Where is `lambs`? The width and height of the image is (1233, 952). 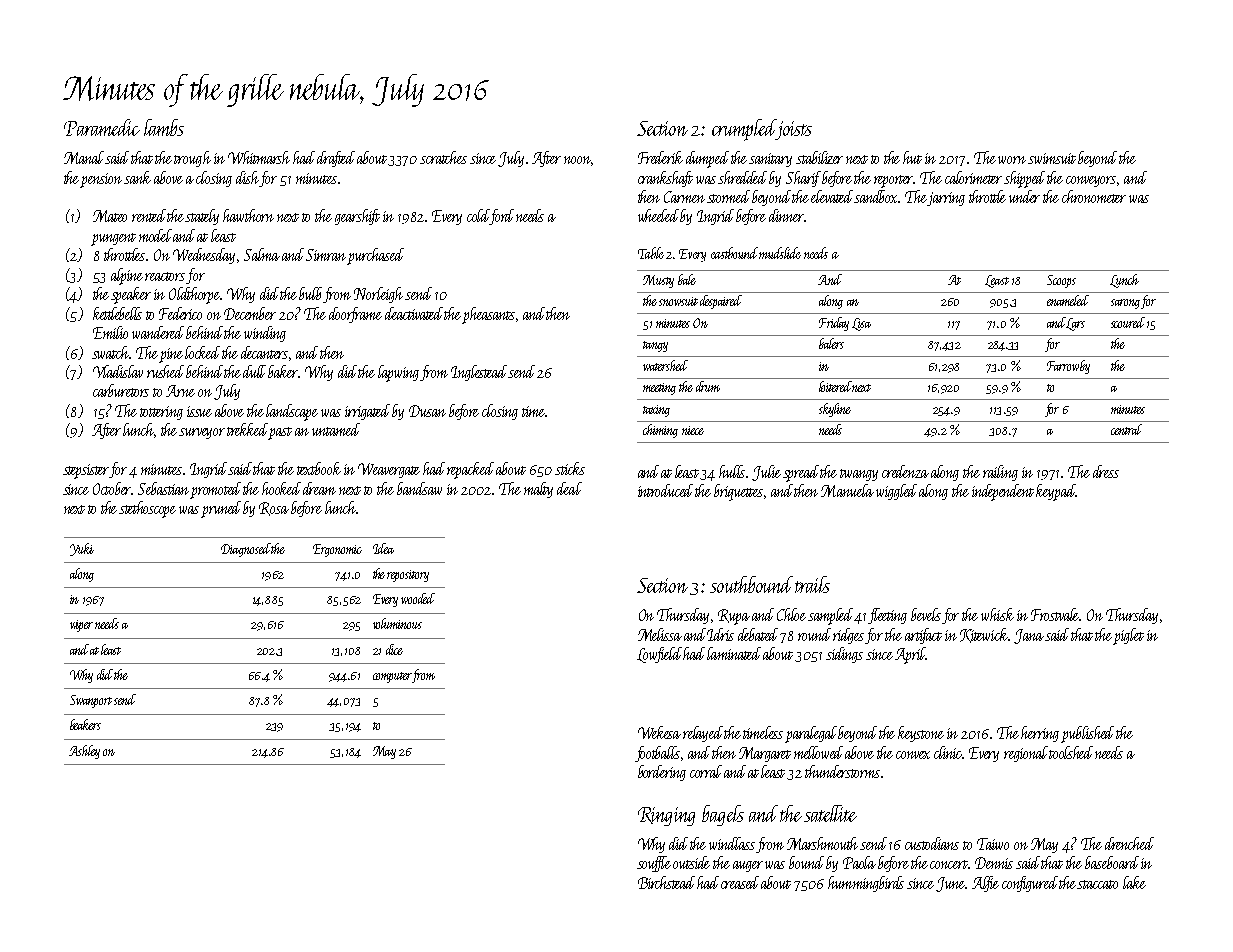 lambs is located at coordinates (164, 127).
